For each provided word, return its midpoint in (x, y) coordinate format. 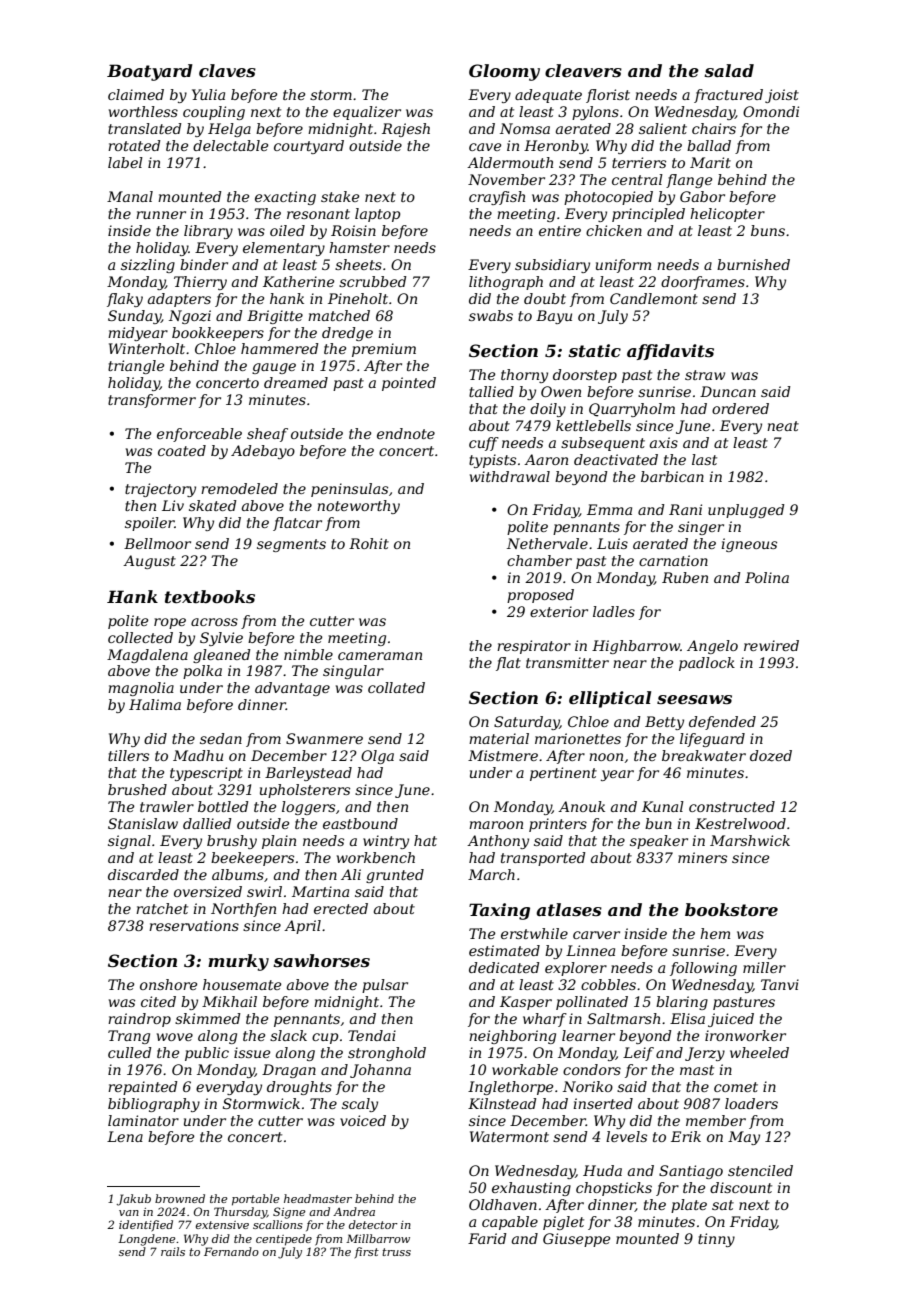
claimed (136, 94)
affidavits (670, 352)
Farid (487, 1238)
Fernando (231, 1251)
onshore (168, 984)
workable (525, 1069)
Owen (561, 391)
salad (729, 70)
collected (140, 637)
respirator (534, 647)
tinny (716, 1240)
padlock (707, 664)
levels (626, 1136)
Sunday (134, 317)
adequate (548, 96)
